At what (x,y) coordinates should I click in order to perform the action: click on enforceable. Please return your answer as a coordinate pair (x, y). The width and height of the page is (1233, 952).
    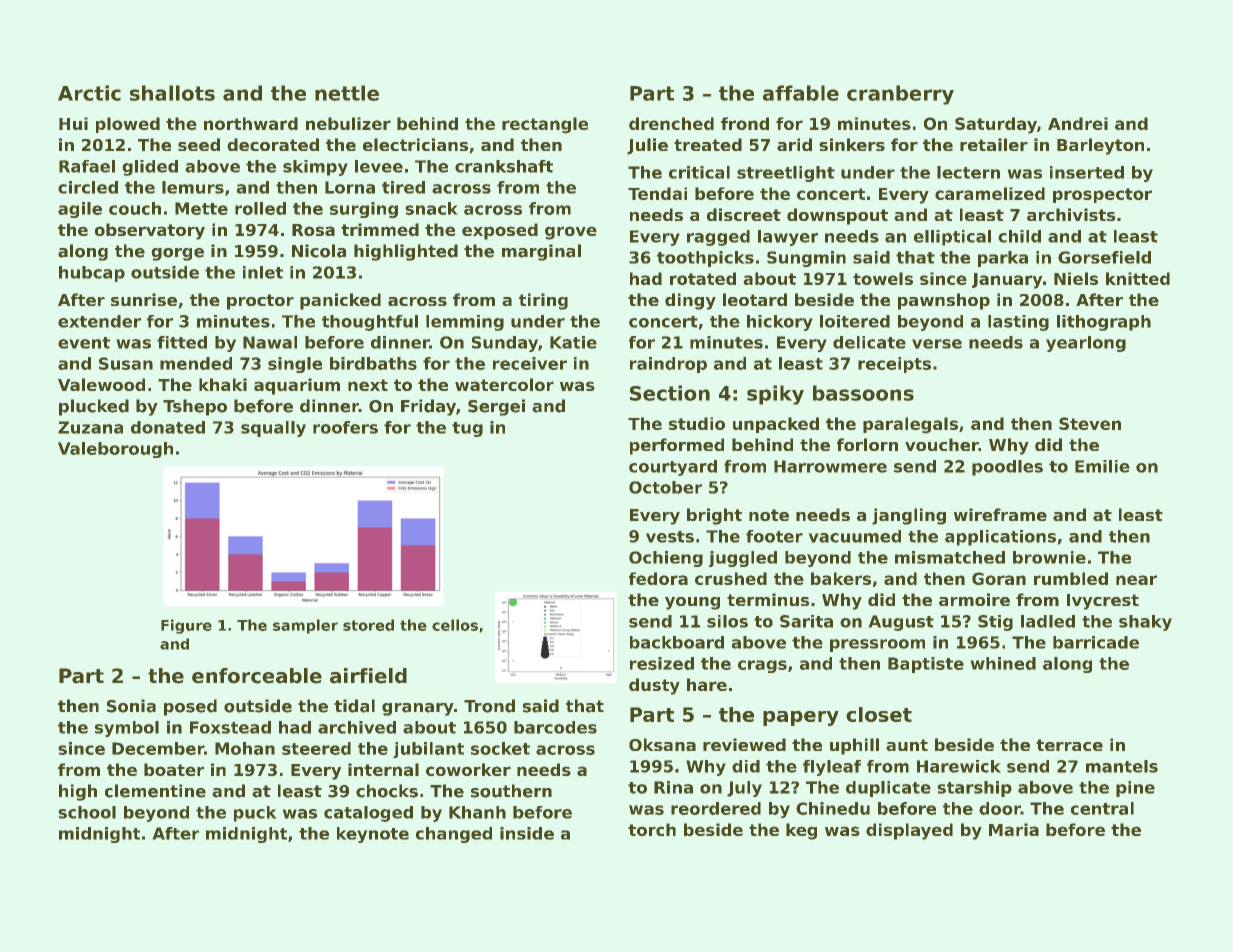
    Looking at the image, I should click on (257, 676).
